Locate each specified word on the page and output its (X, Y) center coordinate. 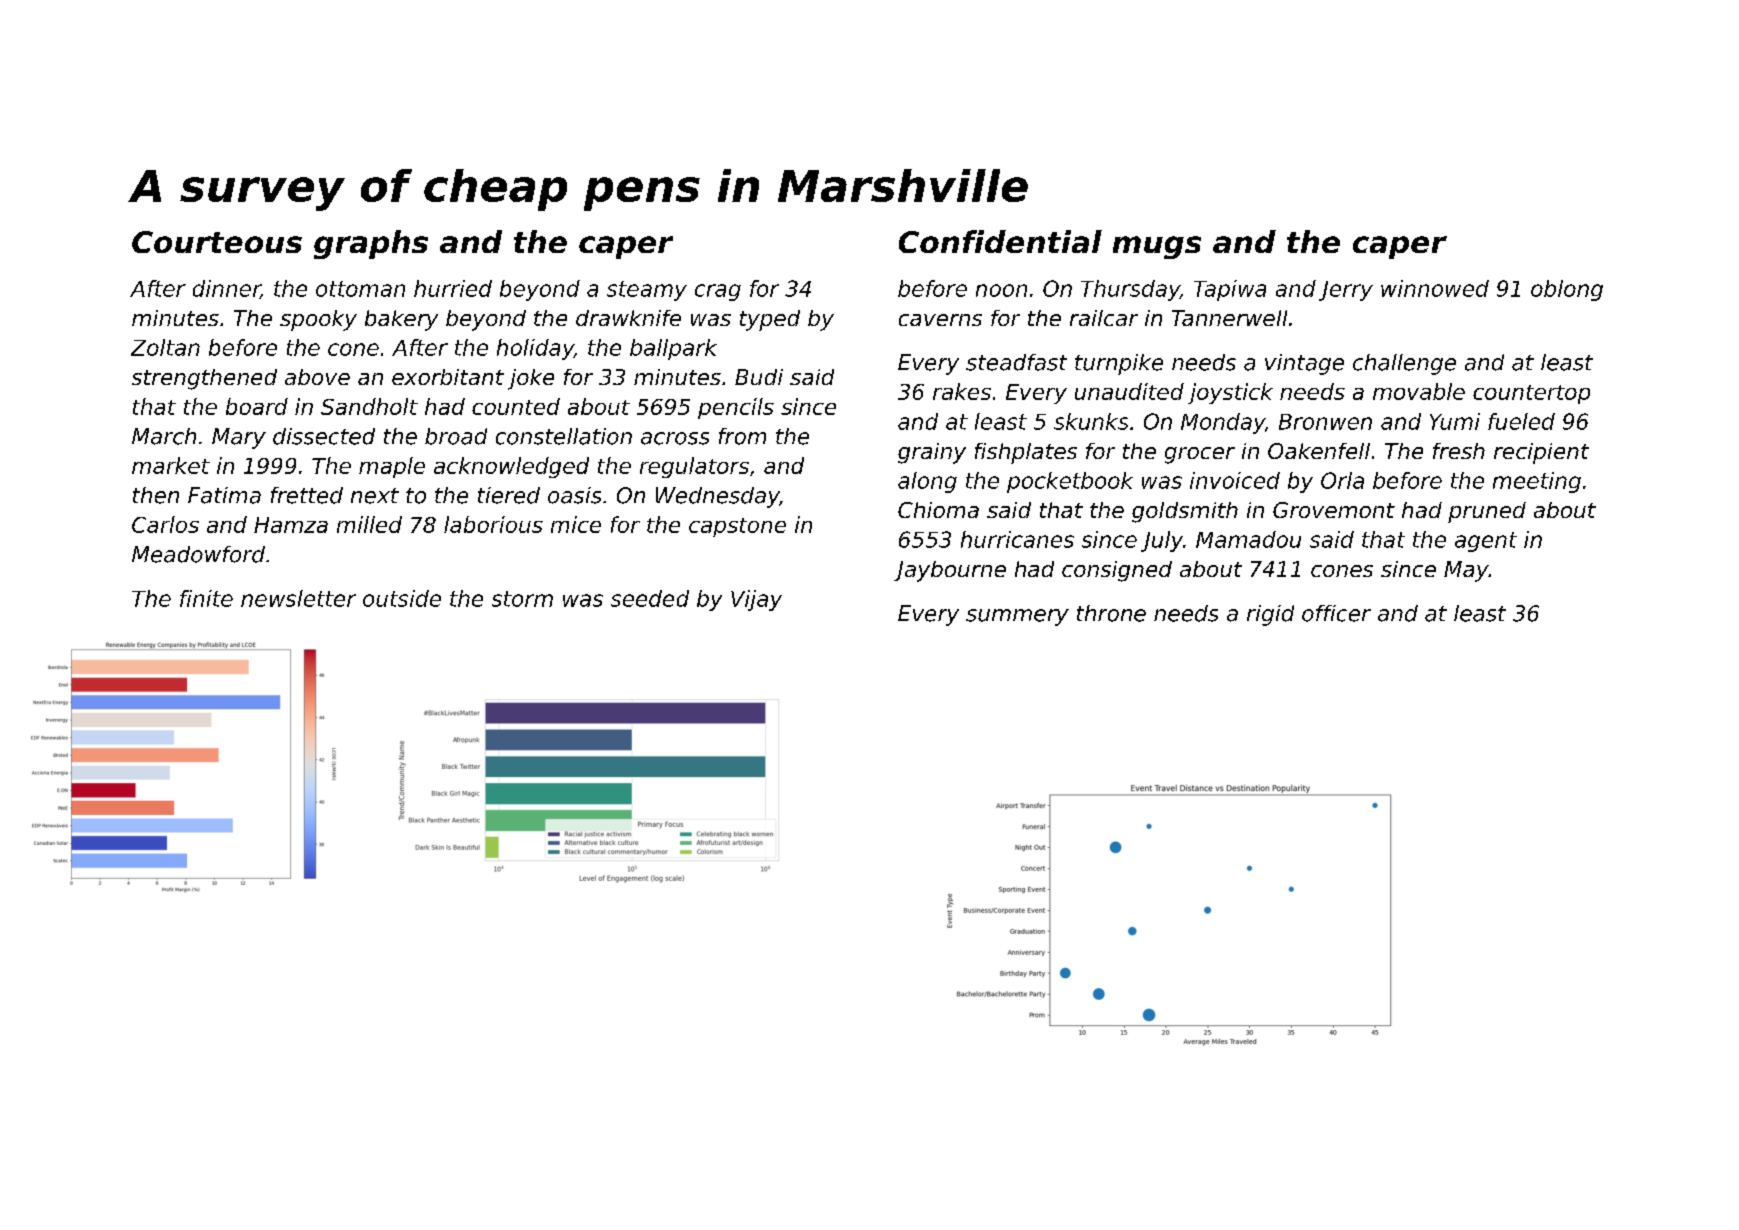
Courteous (217, 242)
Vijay (756, 600)
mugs (1157, 247)
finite (206, 598)
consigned (1117, 571)
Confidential (1000, 241)
